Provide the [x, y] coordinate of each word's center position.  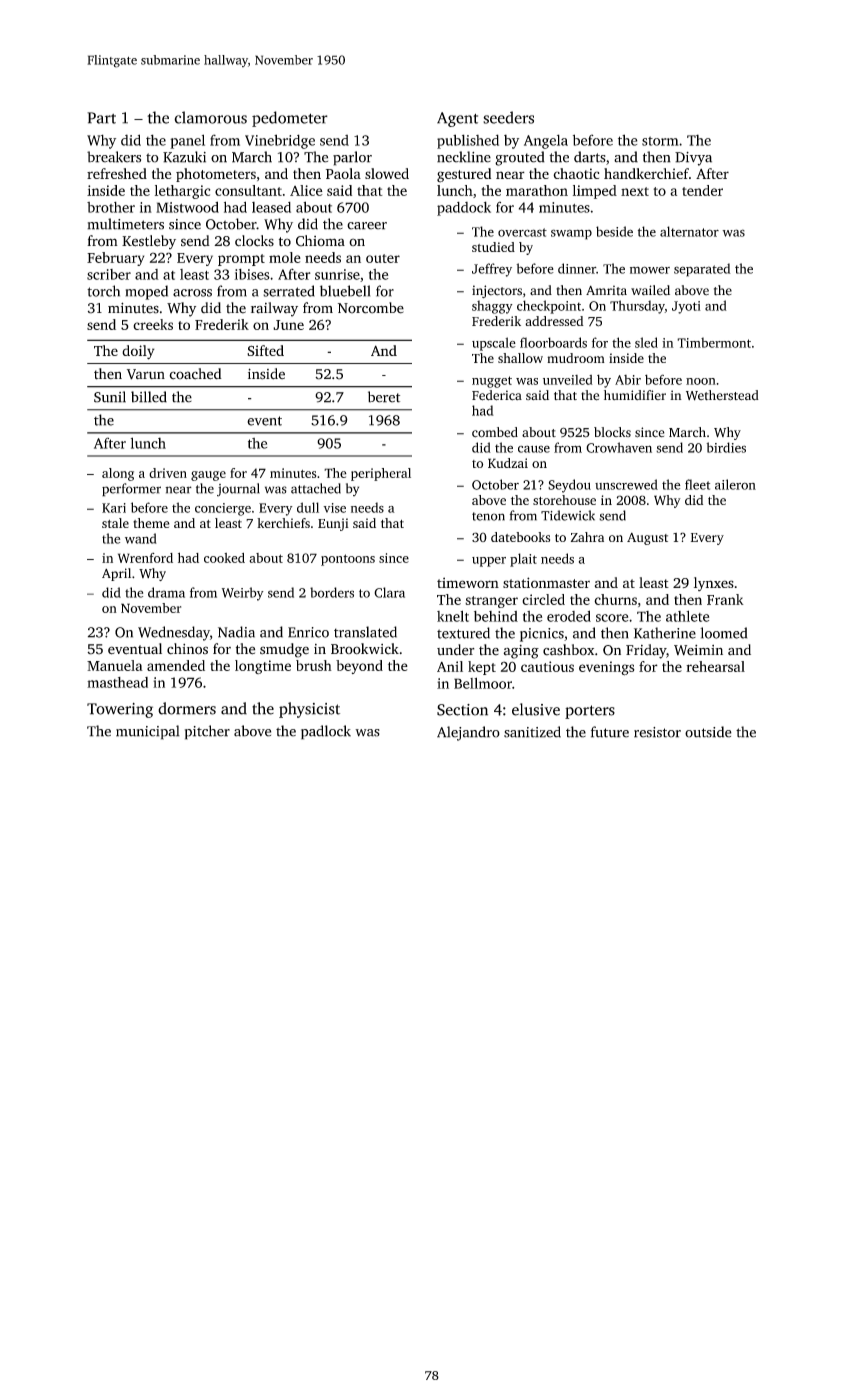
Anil [450, 666]
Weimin [698, 650]
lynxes [714, 584]
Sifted [265, 350]
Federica [497, 395]
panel [187, 141]
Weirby [243, 594]
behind [496, 616]
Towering [120, 710]
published [468, 141]
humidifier [635, 395]
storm [660, 141]
